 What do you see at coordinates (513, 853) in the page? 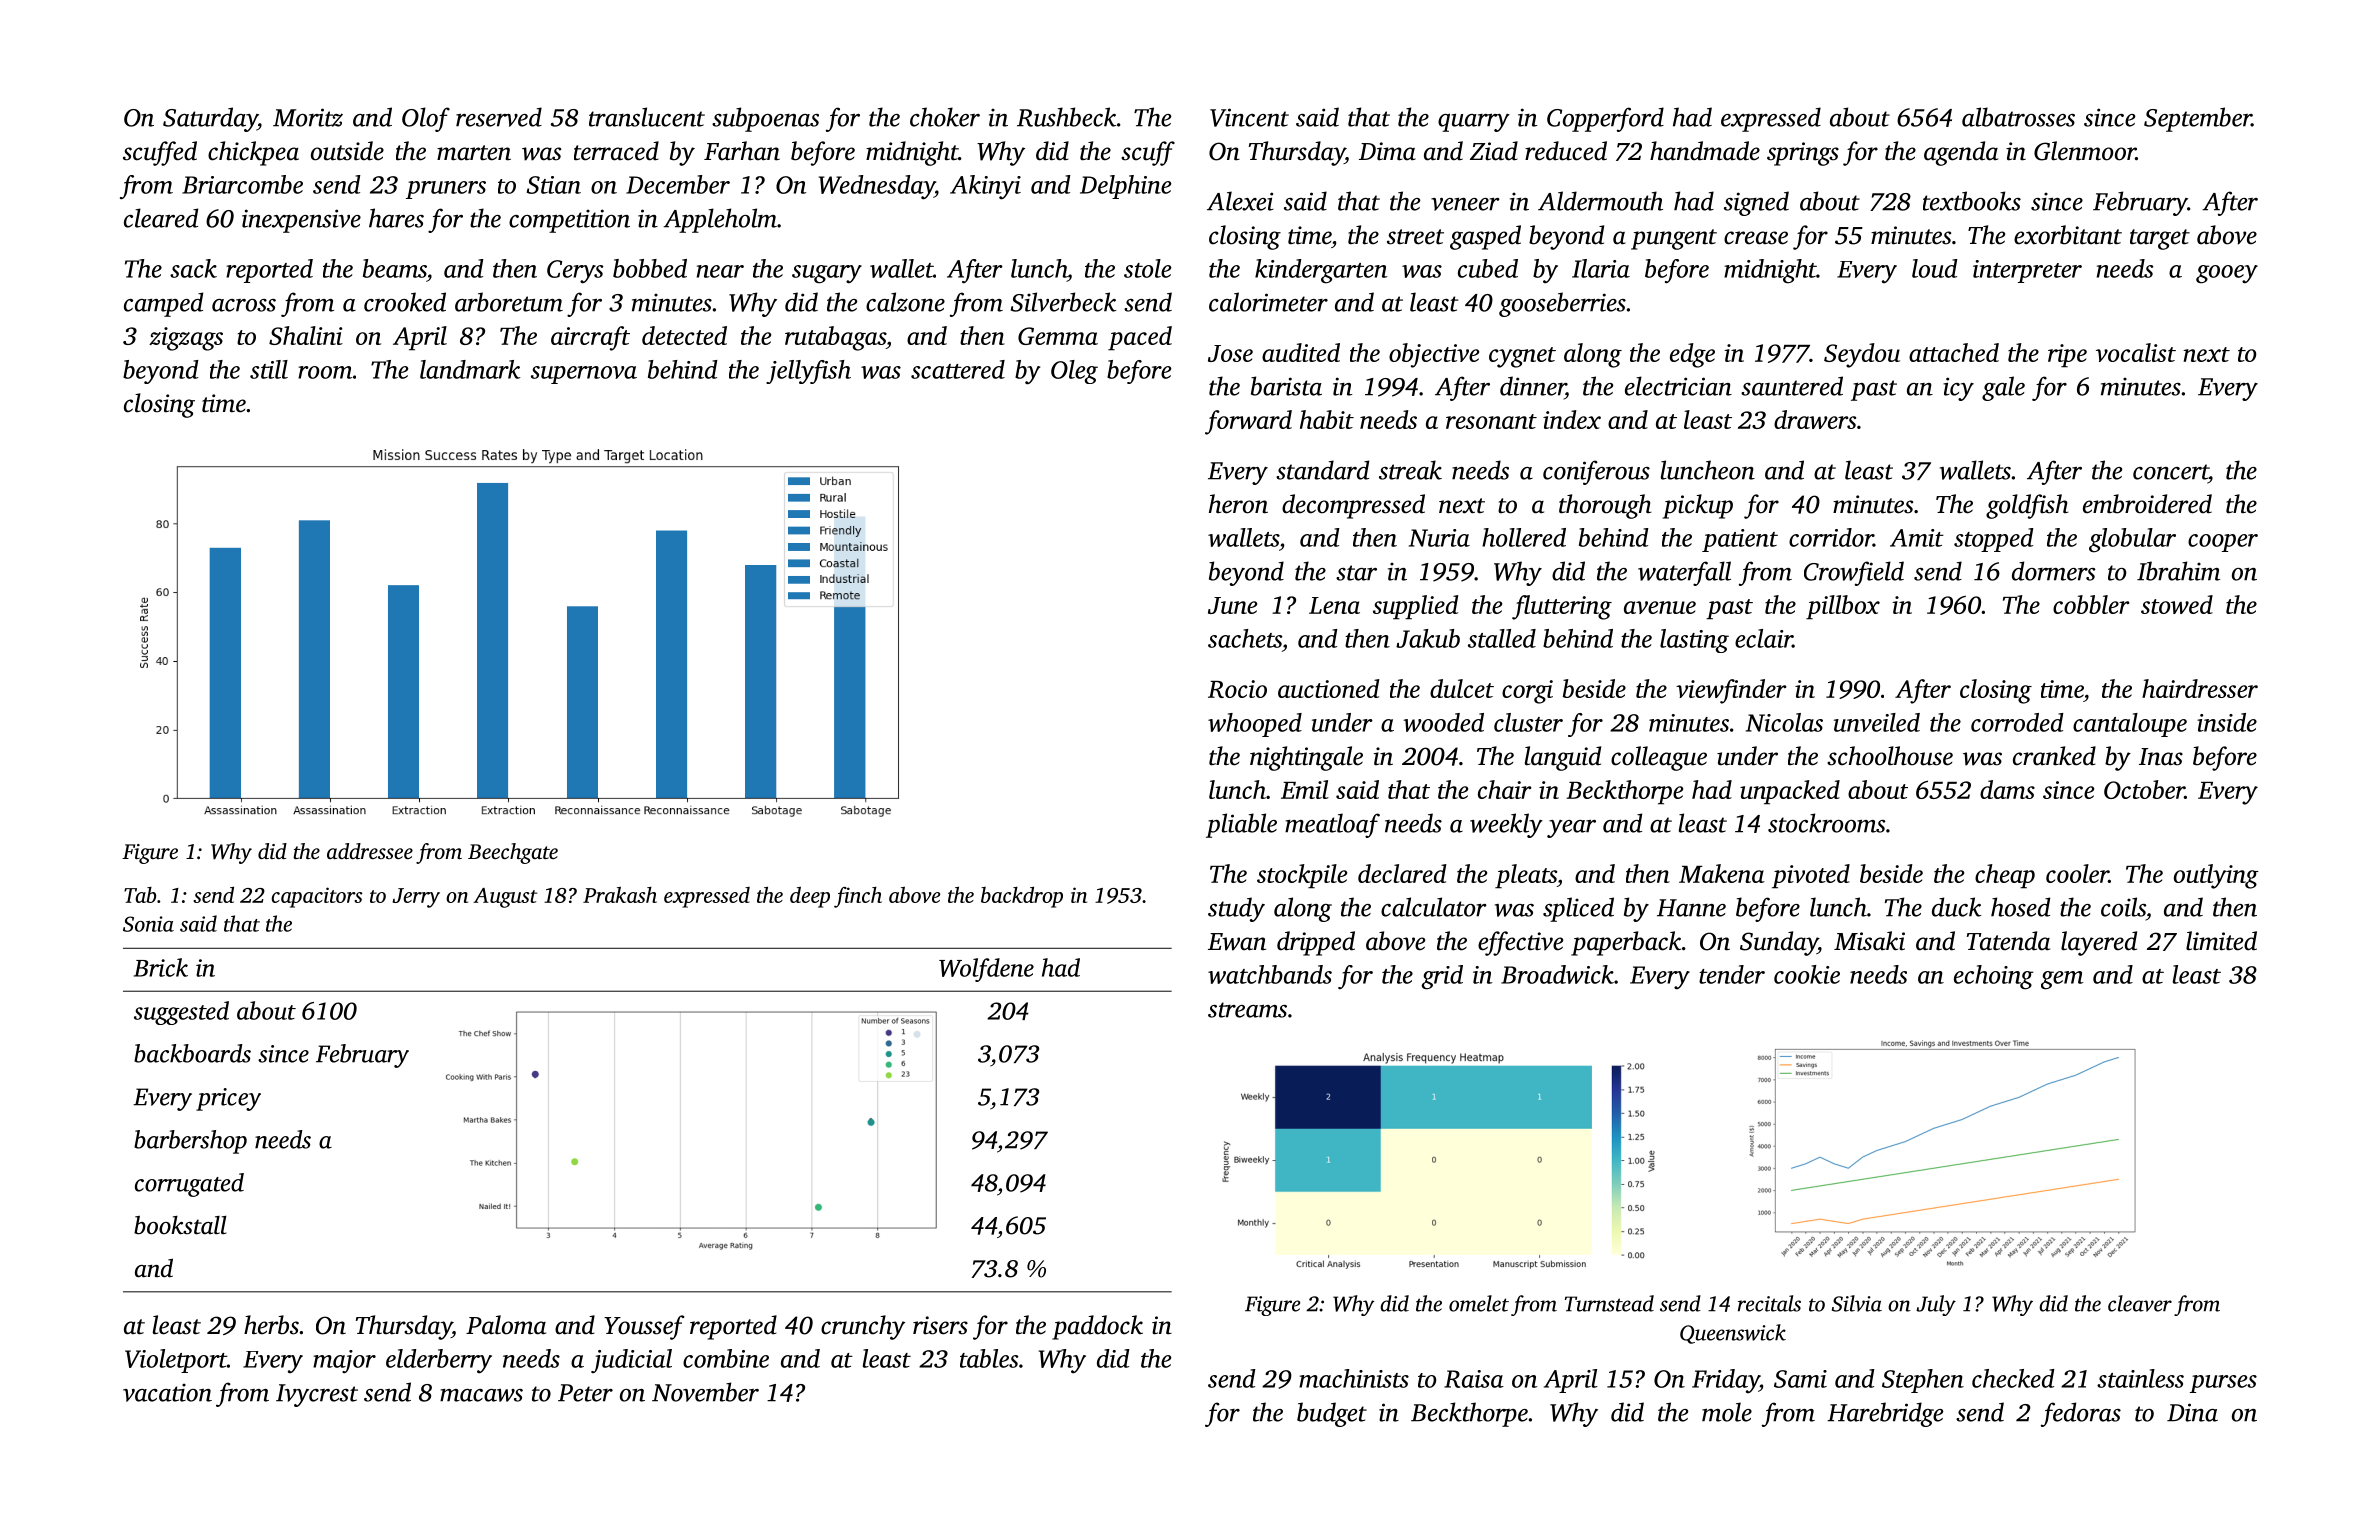
I see `Beechgate` at bounding box center [513, 853].
